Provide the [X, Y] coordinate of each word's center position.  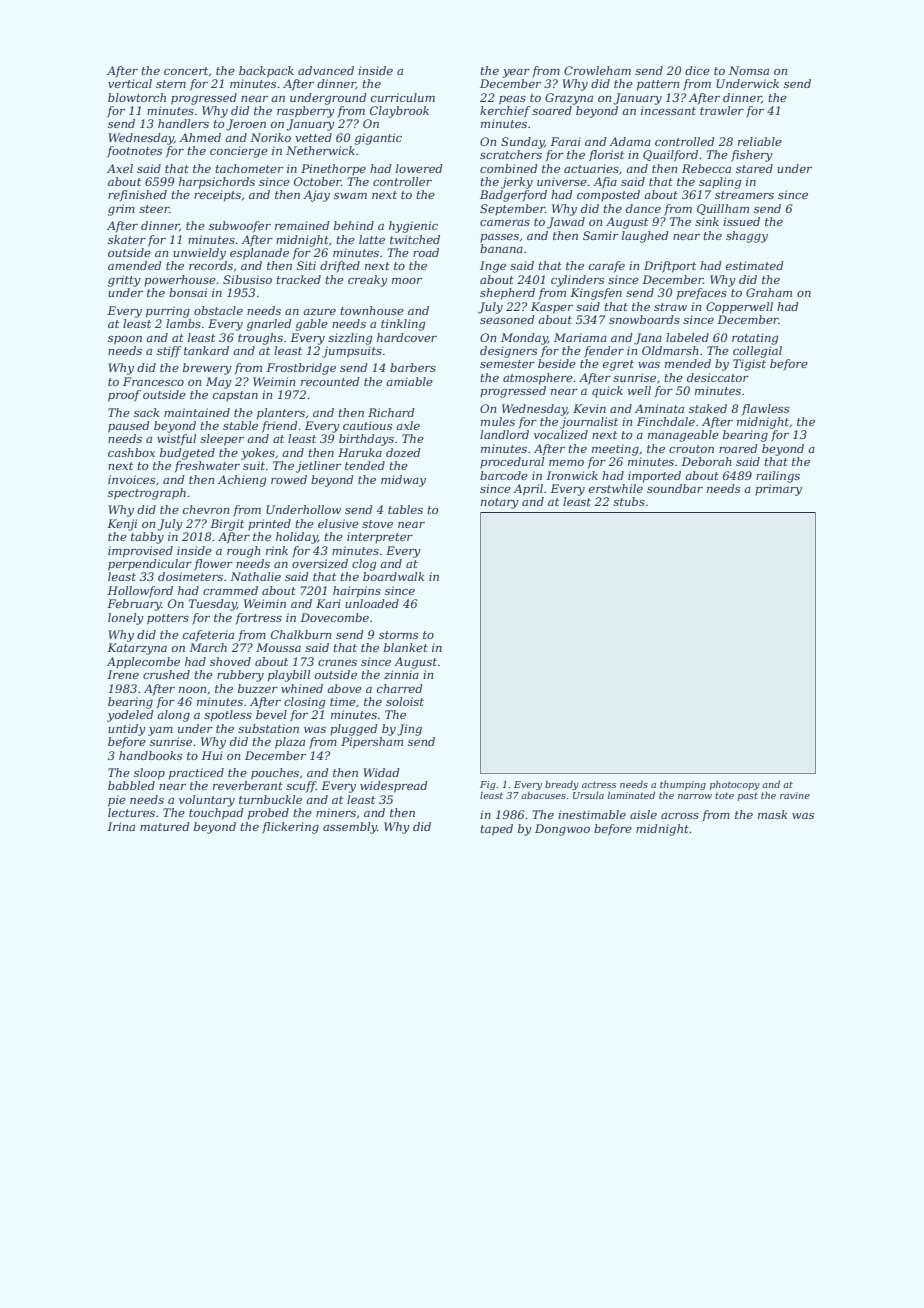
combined [509, 168]
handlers [183, 123]
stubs [629, 501]
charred [400, 688]
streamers [744, 195]
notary [500, 503]
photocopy [735, 785]
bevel [271, 714]
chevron [206, 509]
